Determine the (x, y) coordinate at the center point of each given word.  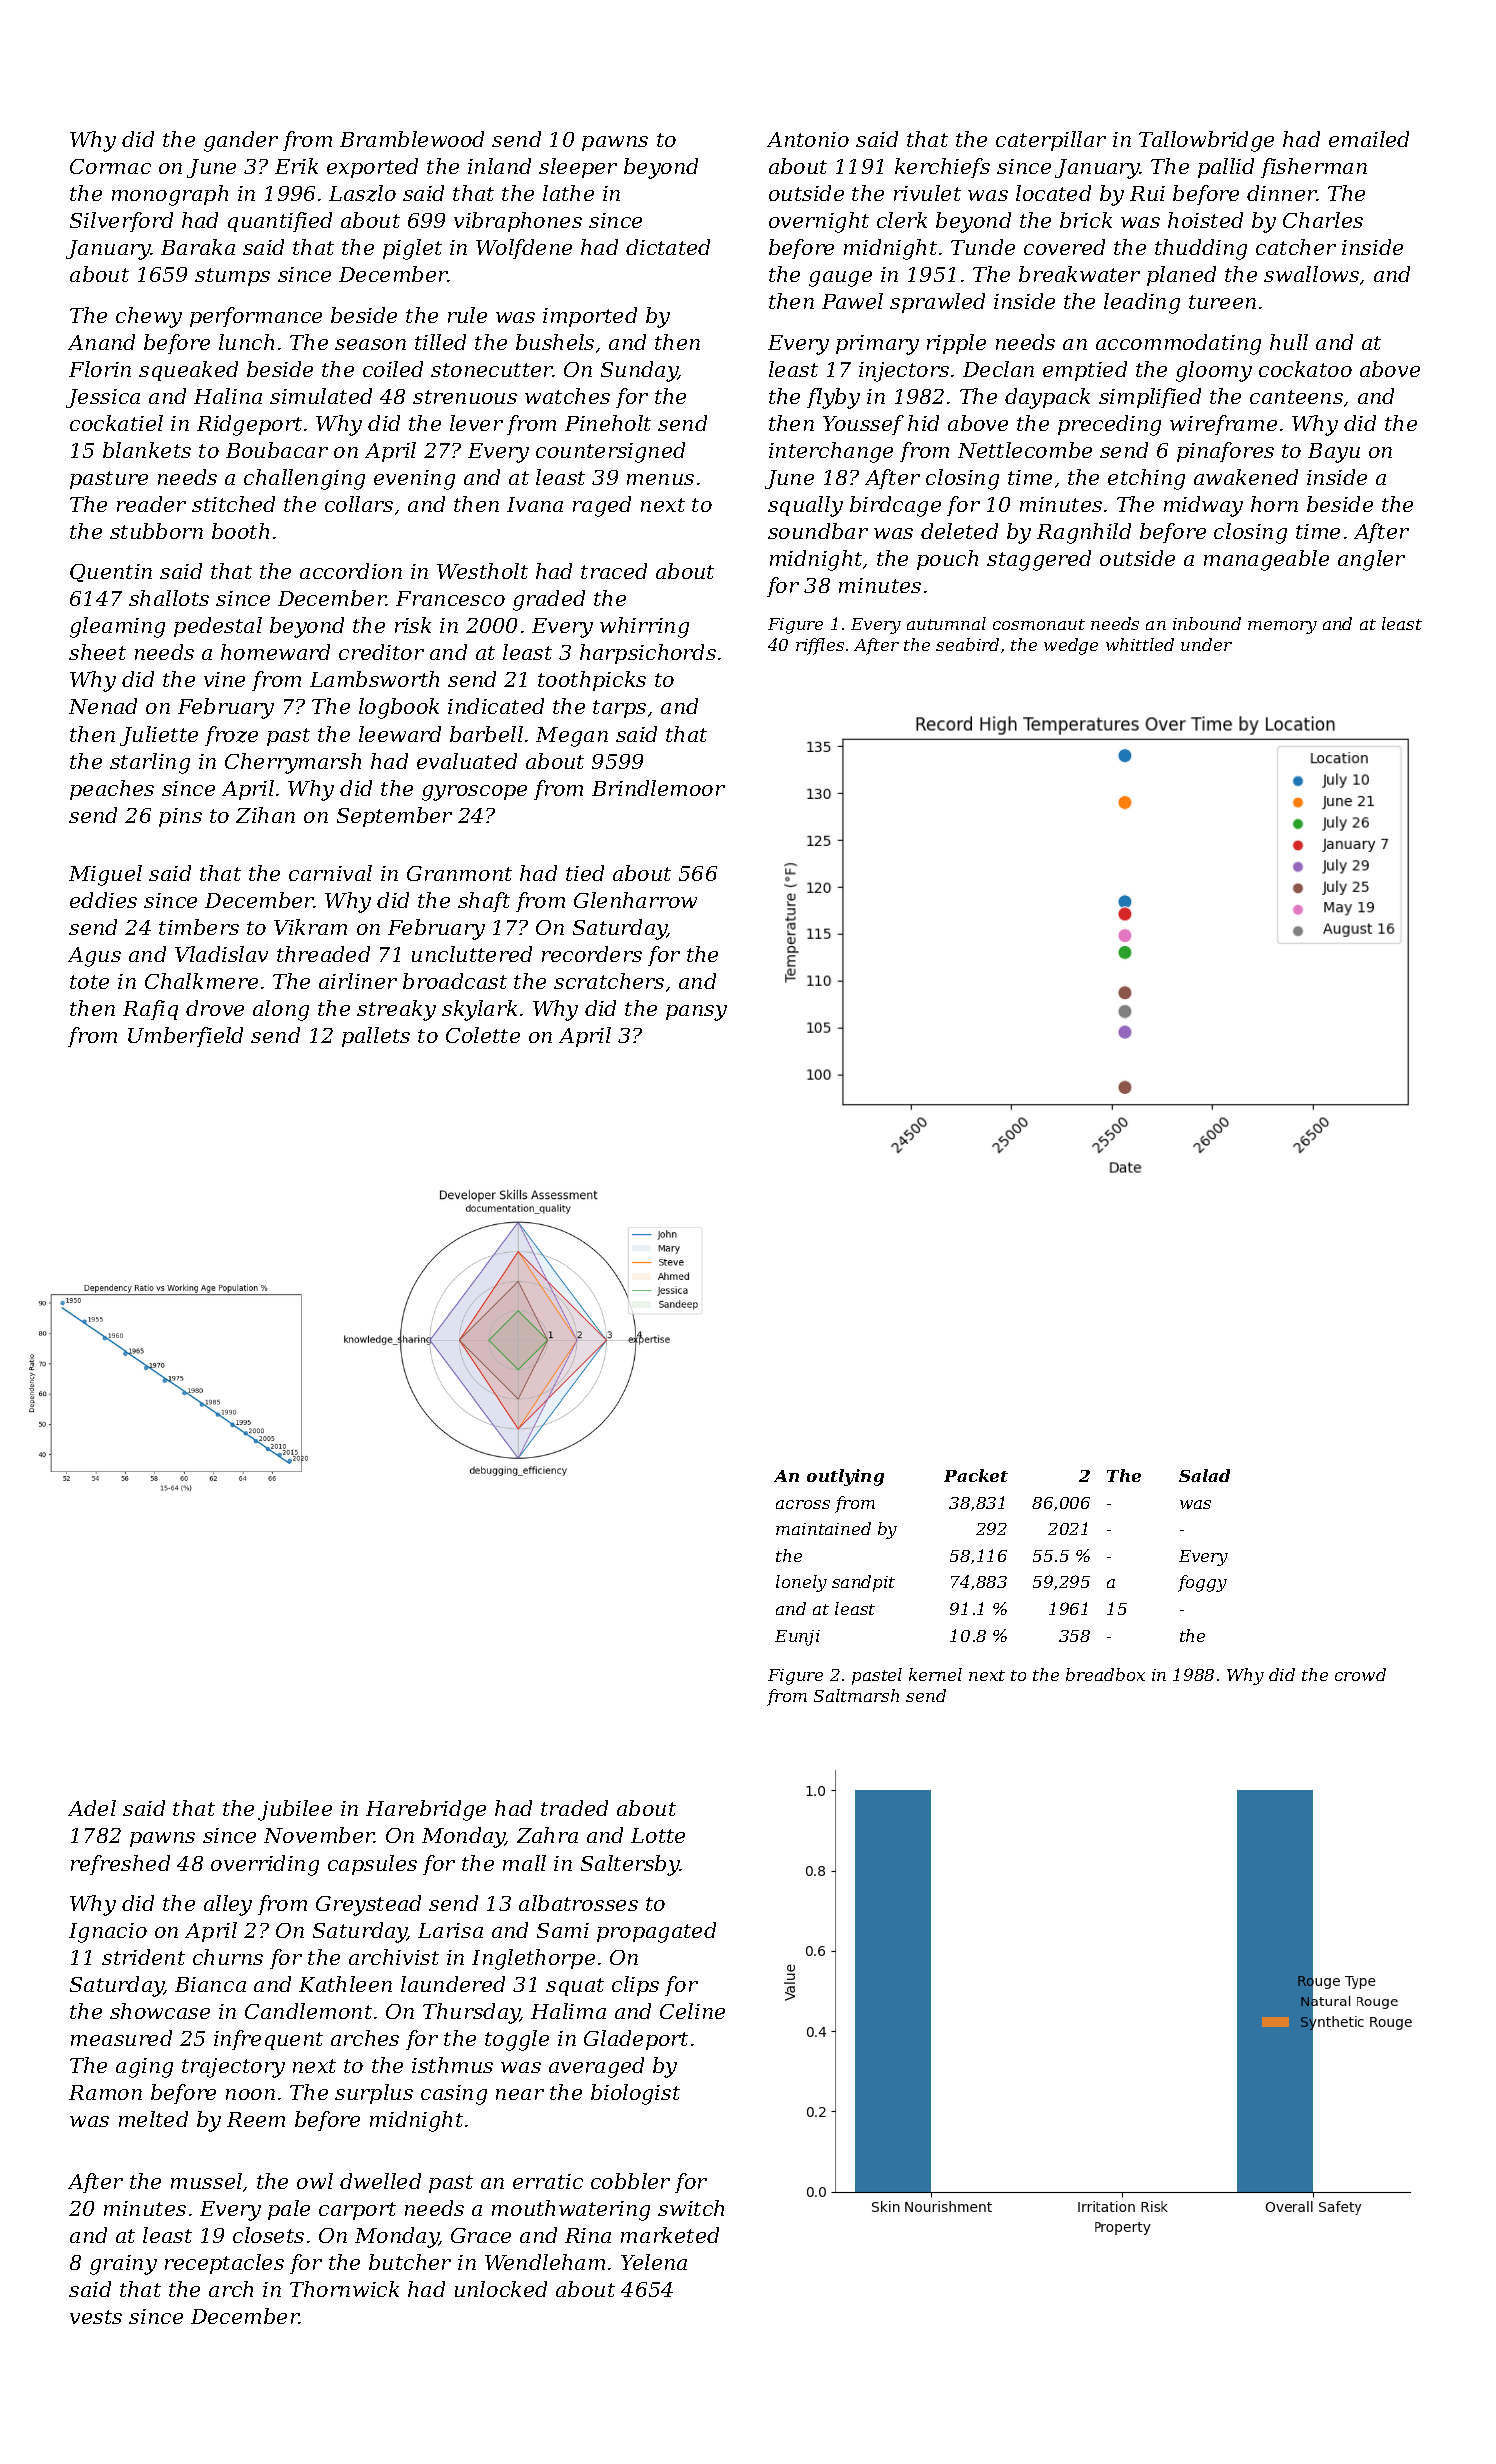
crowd (1360, 1674)
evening (414, 480)
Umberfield (185, 1037)
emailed (1369, 139)
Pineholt (608, 423)
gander (241, 141)
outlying (845, 1477)
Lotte (658, 1835)
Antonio (808, 139)
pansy (696, 1013)
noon (250, 2094)
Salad (1204, 1475)
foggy (1202, 1583)
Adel (92, 1808)
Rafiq (150, 1010)
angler (1371, 560)
